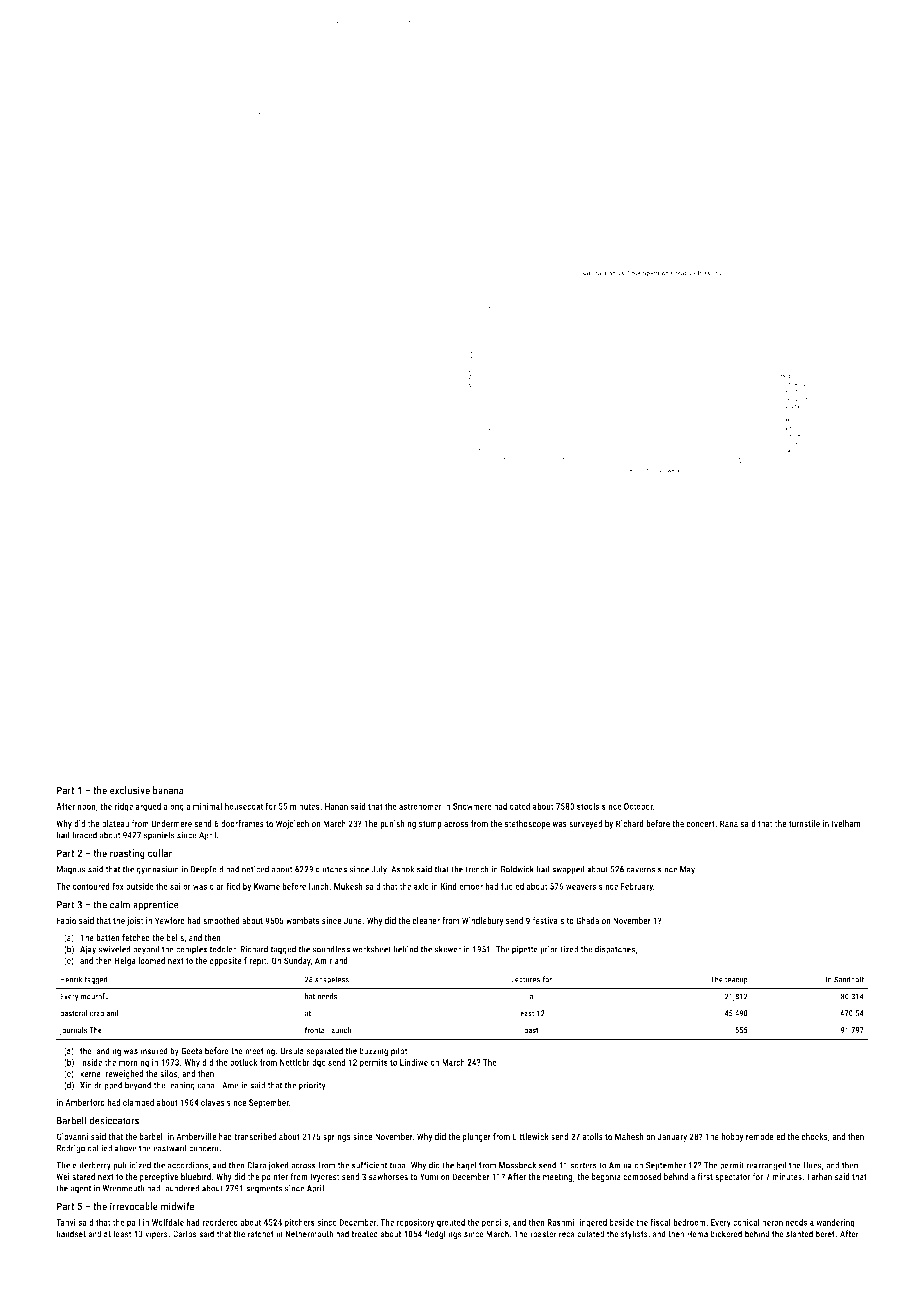  I want to click on worksheet, so click(371, 949).
